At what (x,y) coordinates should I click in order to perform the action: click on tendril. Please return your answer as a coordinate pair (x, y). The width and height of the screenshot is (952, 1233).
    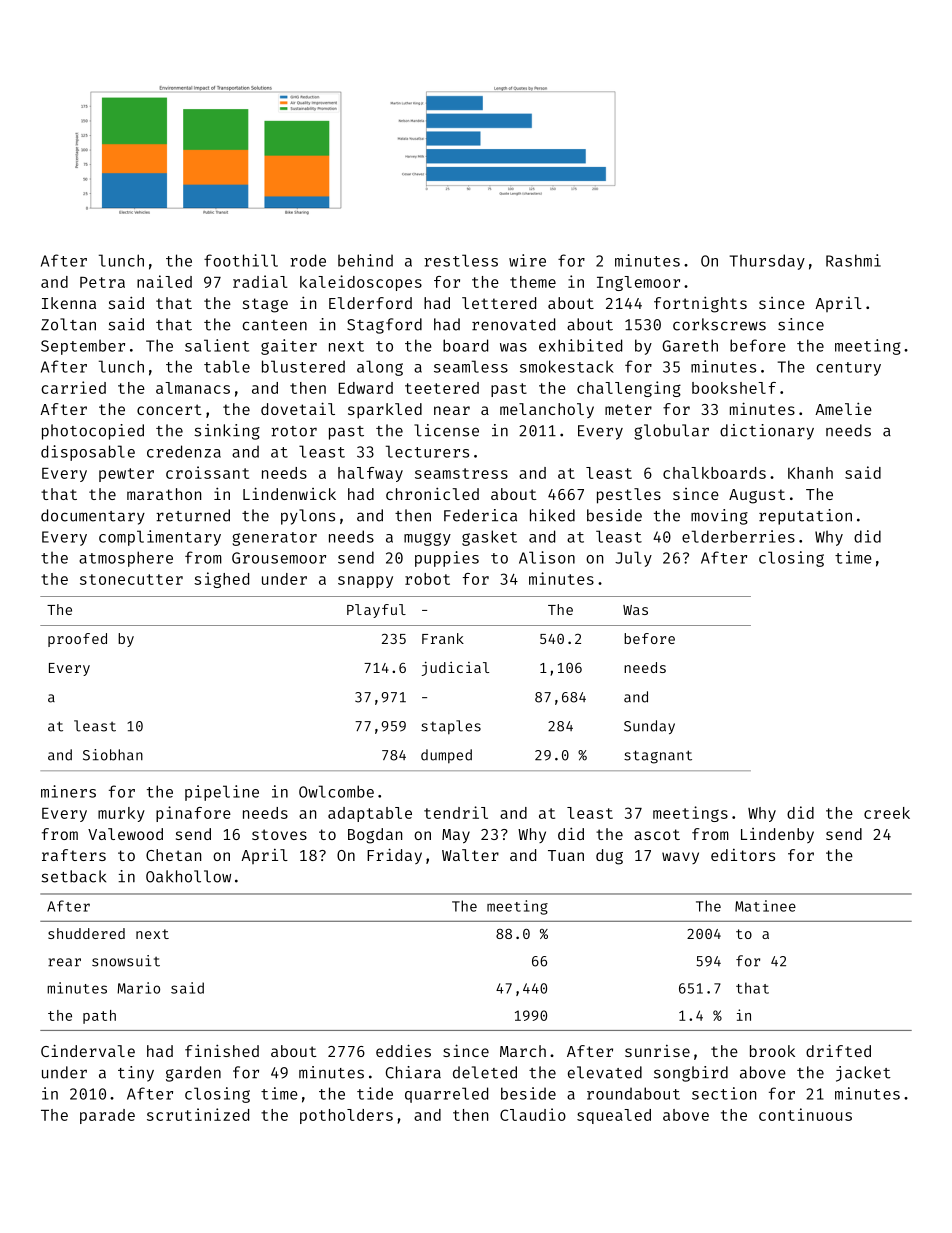
    Looking at the image, I should click on (456, 812).
